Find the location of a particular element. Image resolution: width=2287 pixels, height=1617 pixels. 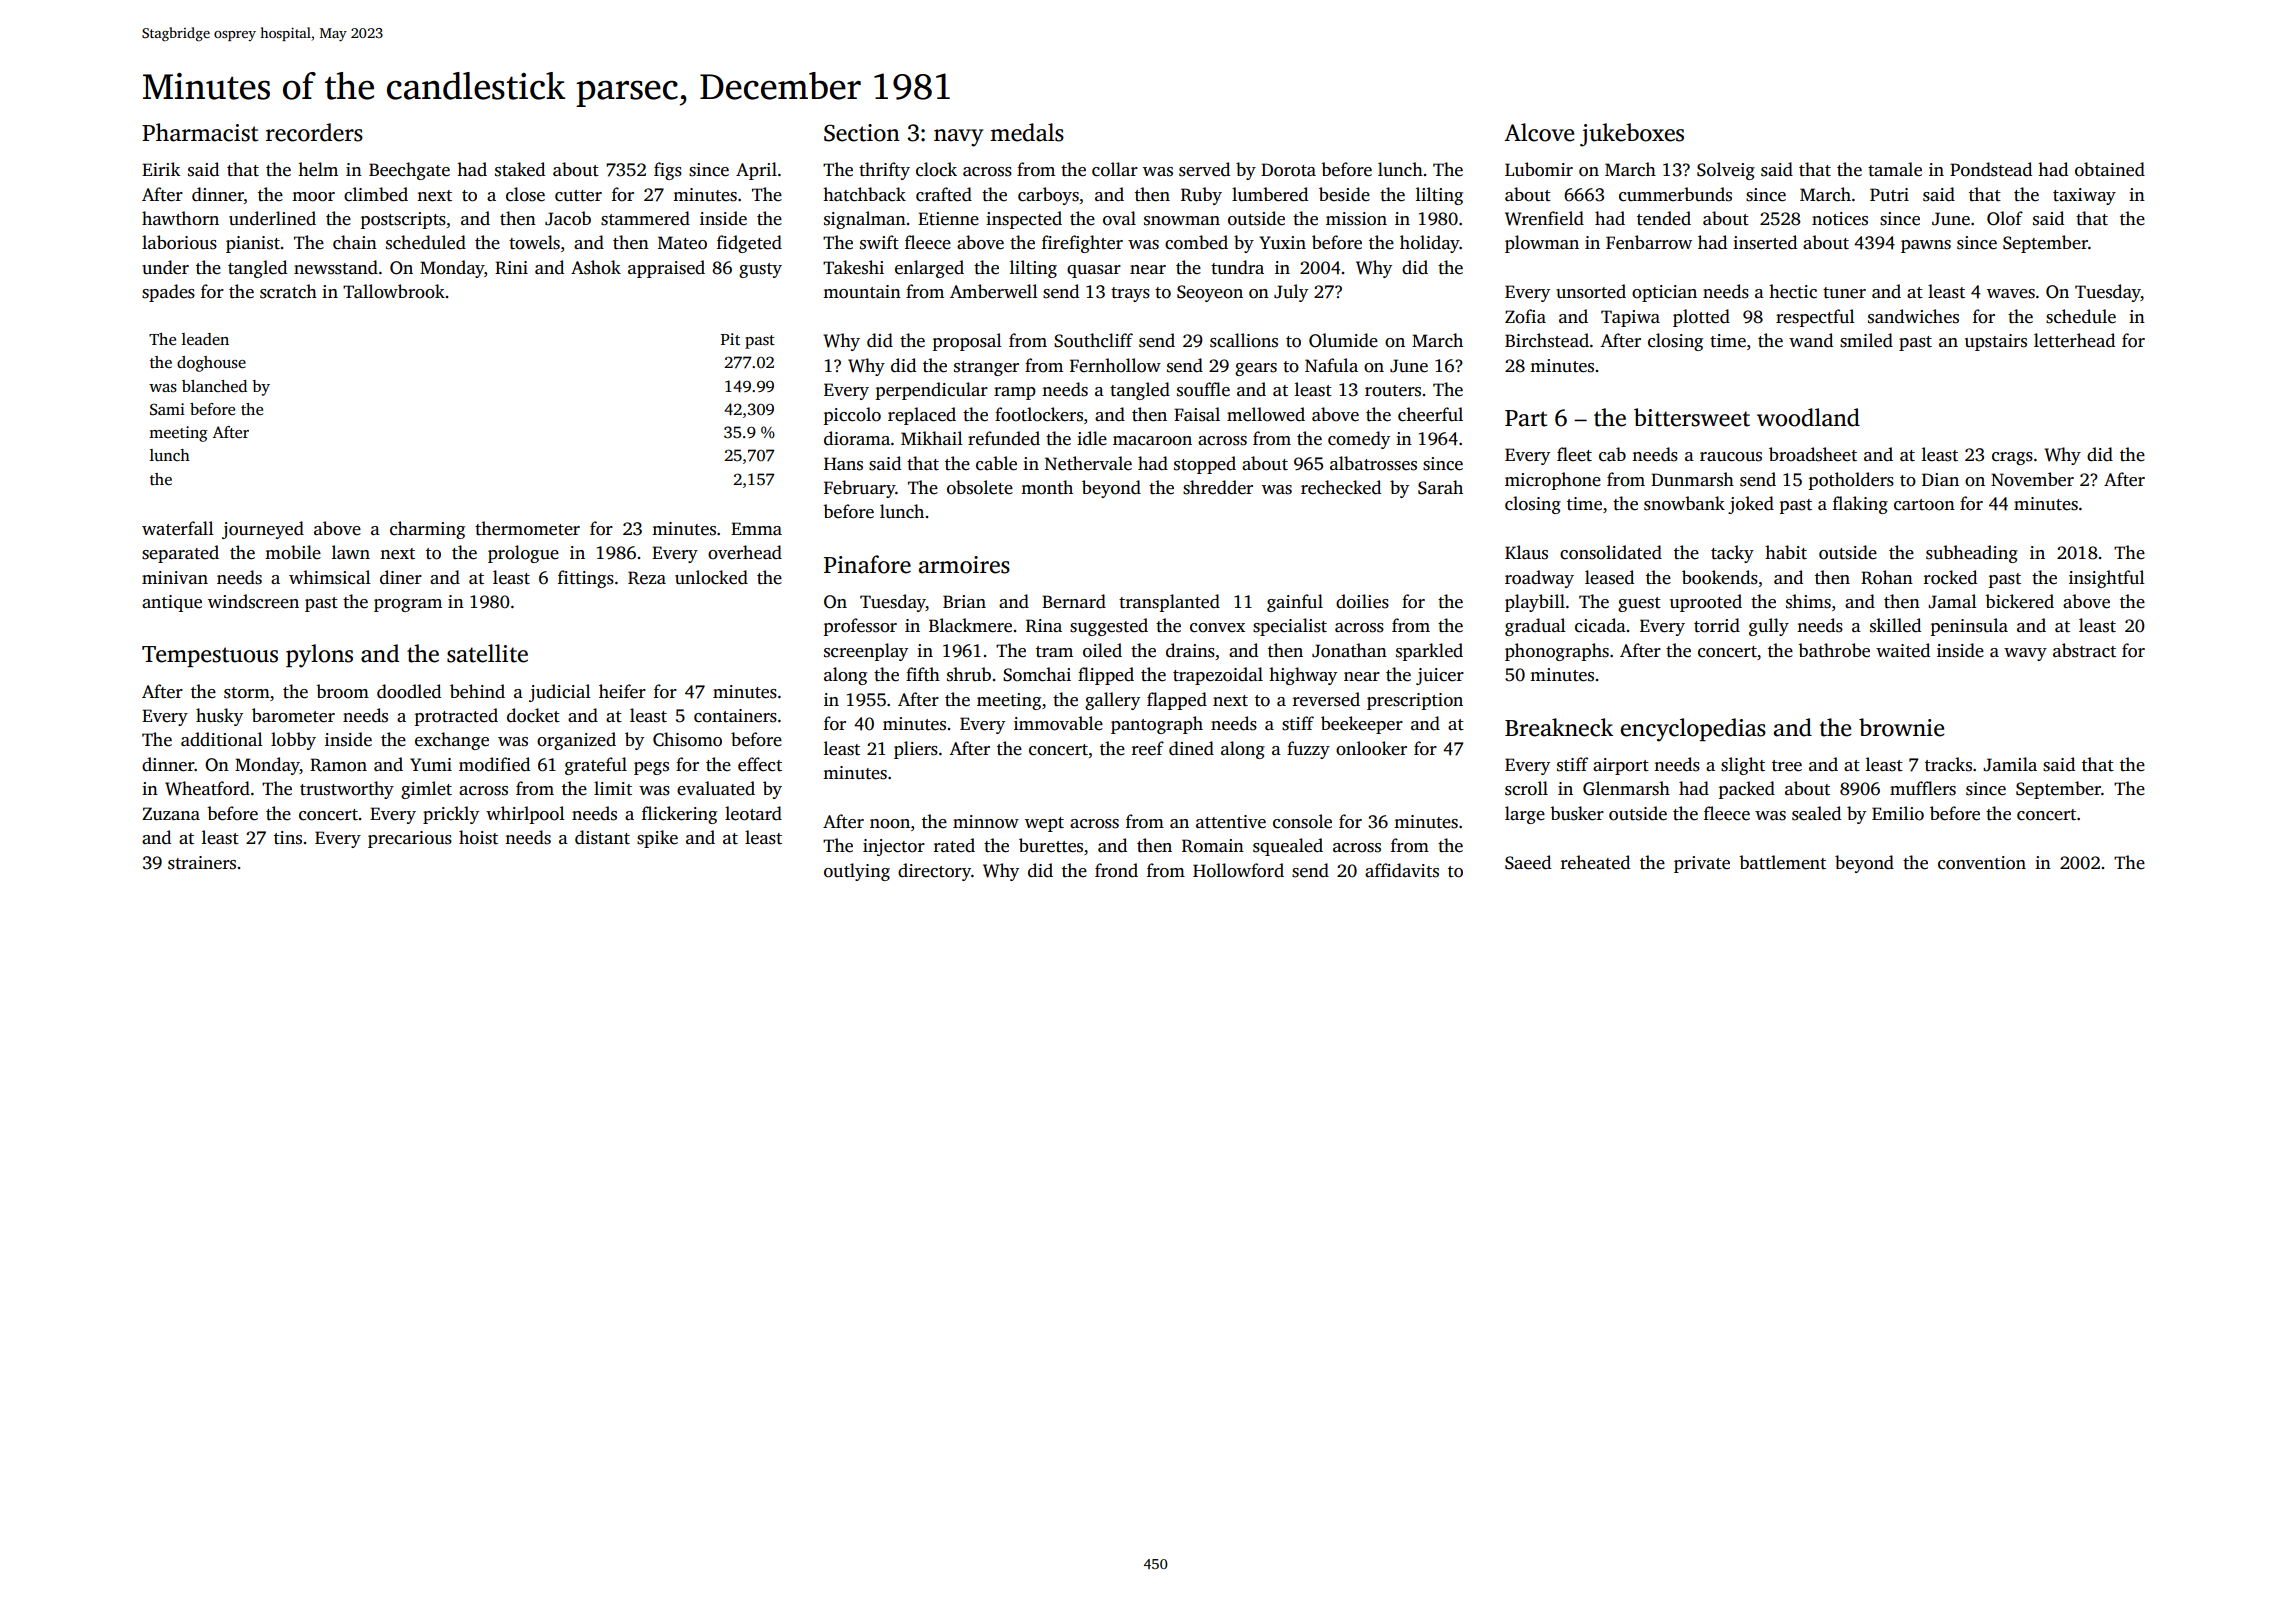

immovable is located at coordinates (1058, 723).
